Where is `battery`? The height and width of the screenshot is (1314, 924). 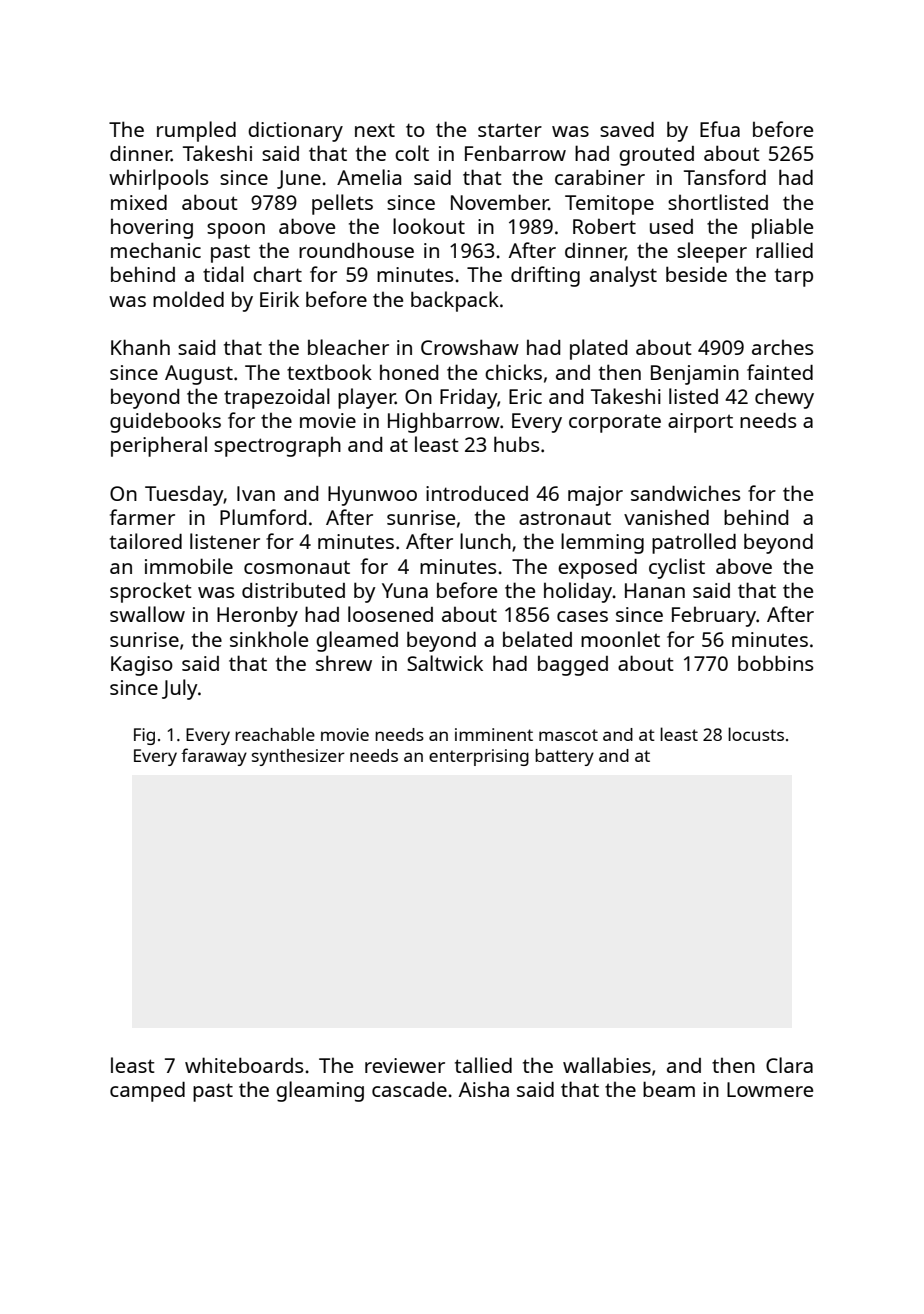 battery is located at coordinates (564, 757).
